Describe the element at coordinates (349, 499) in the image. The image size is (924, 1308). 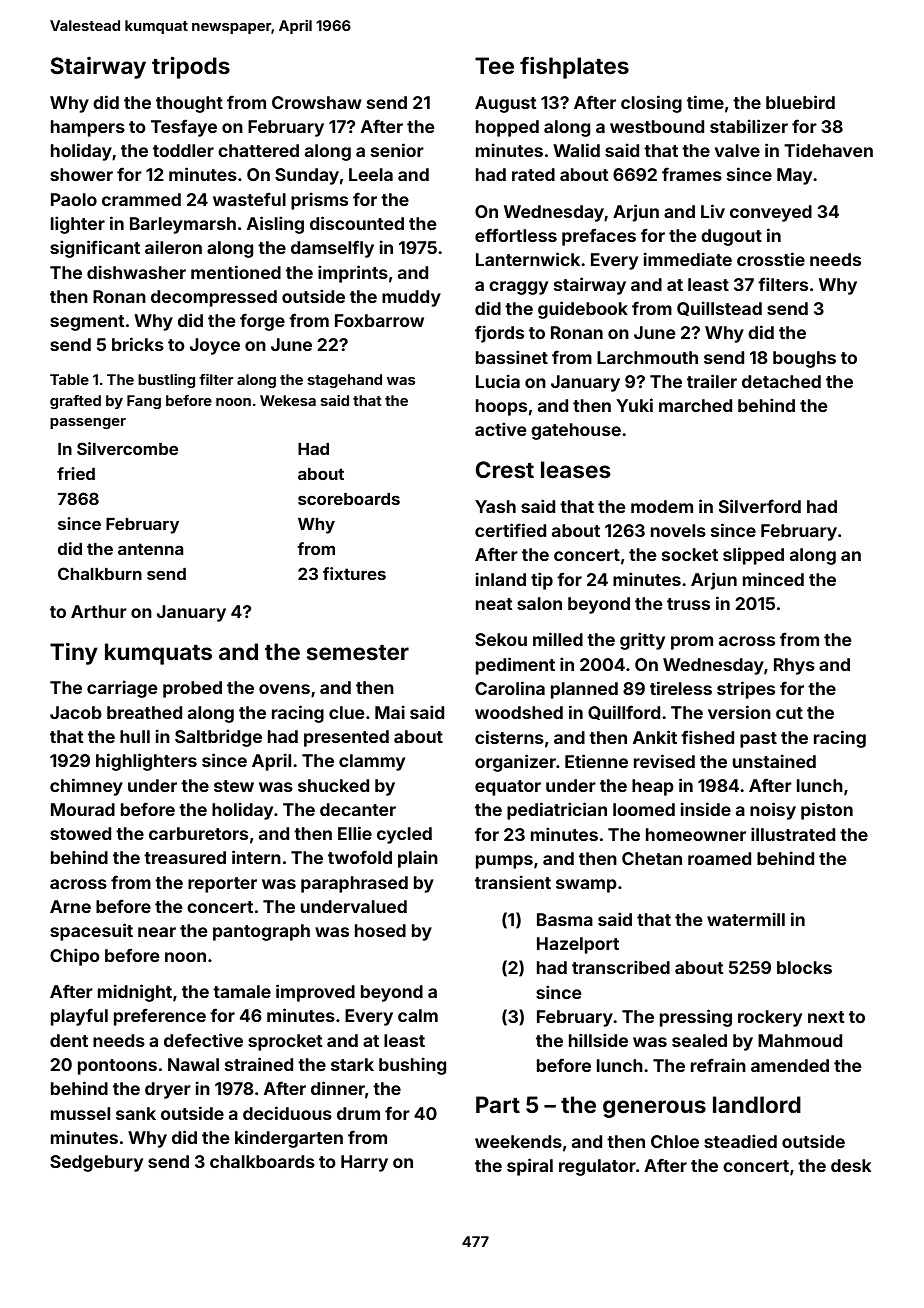
I see `scoreboards` at that location.
